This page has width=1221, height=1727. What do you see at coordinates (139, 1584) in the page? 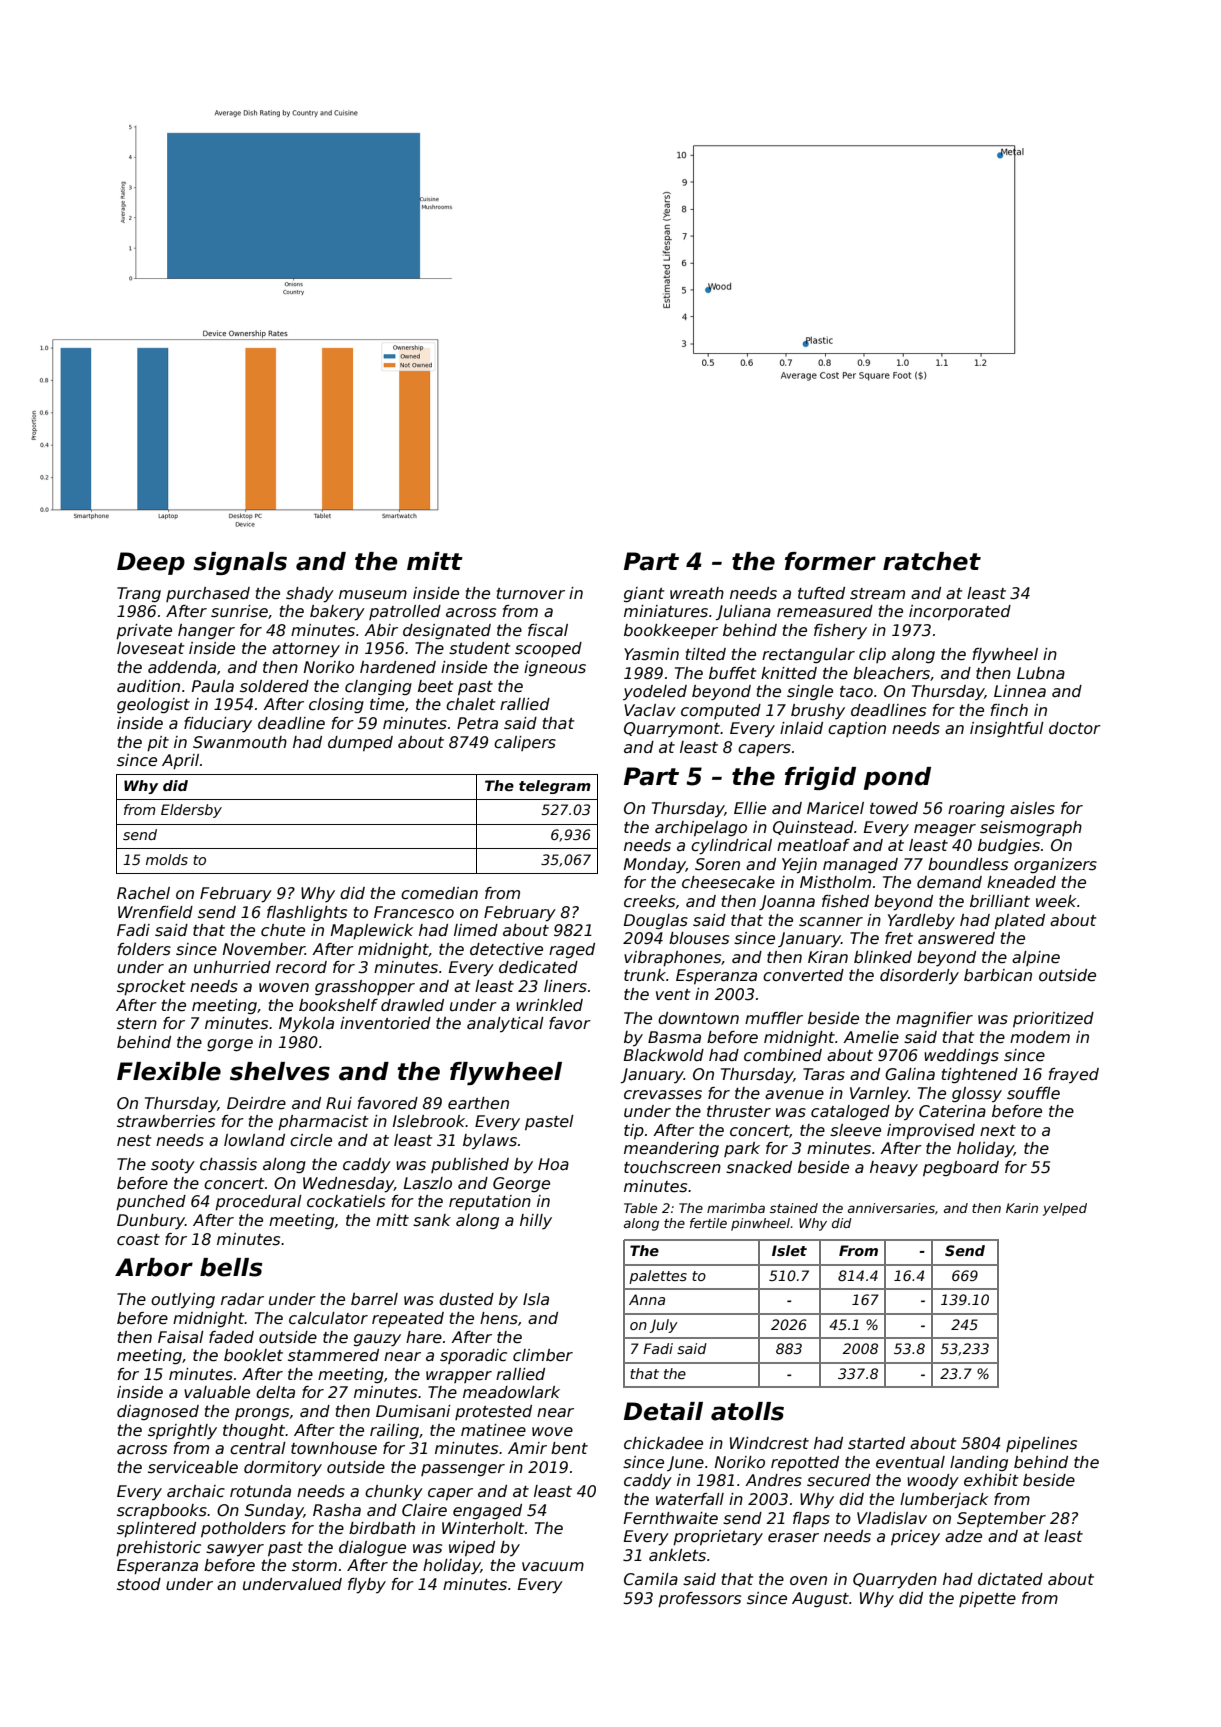
I see `stood` at bounding box center [139, 1584].
